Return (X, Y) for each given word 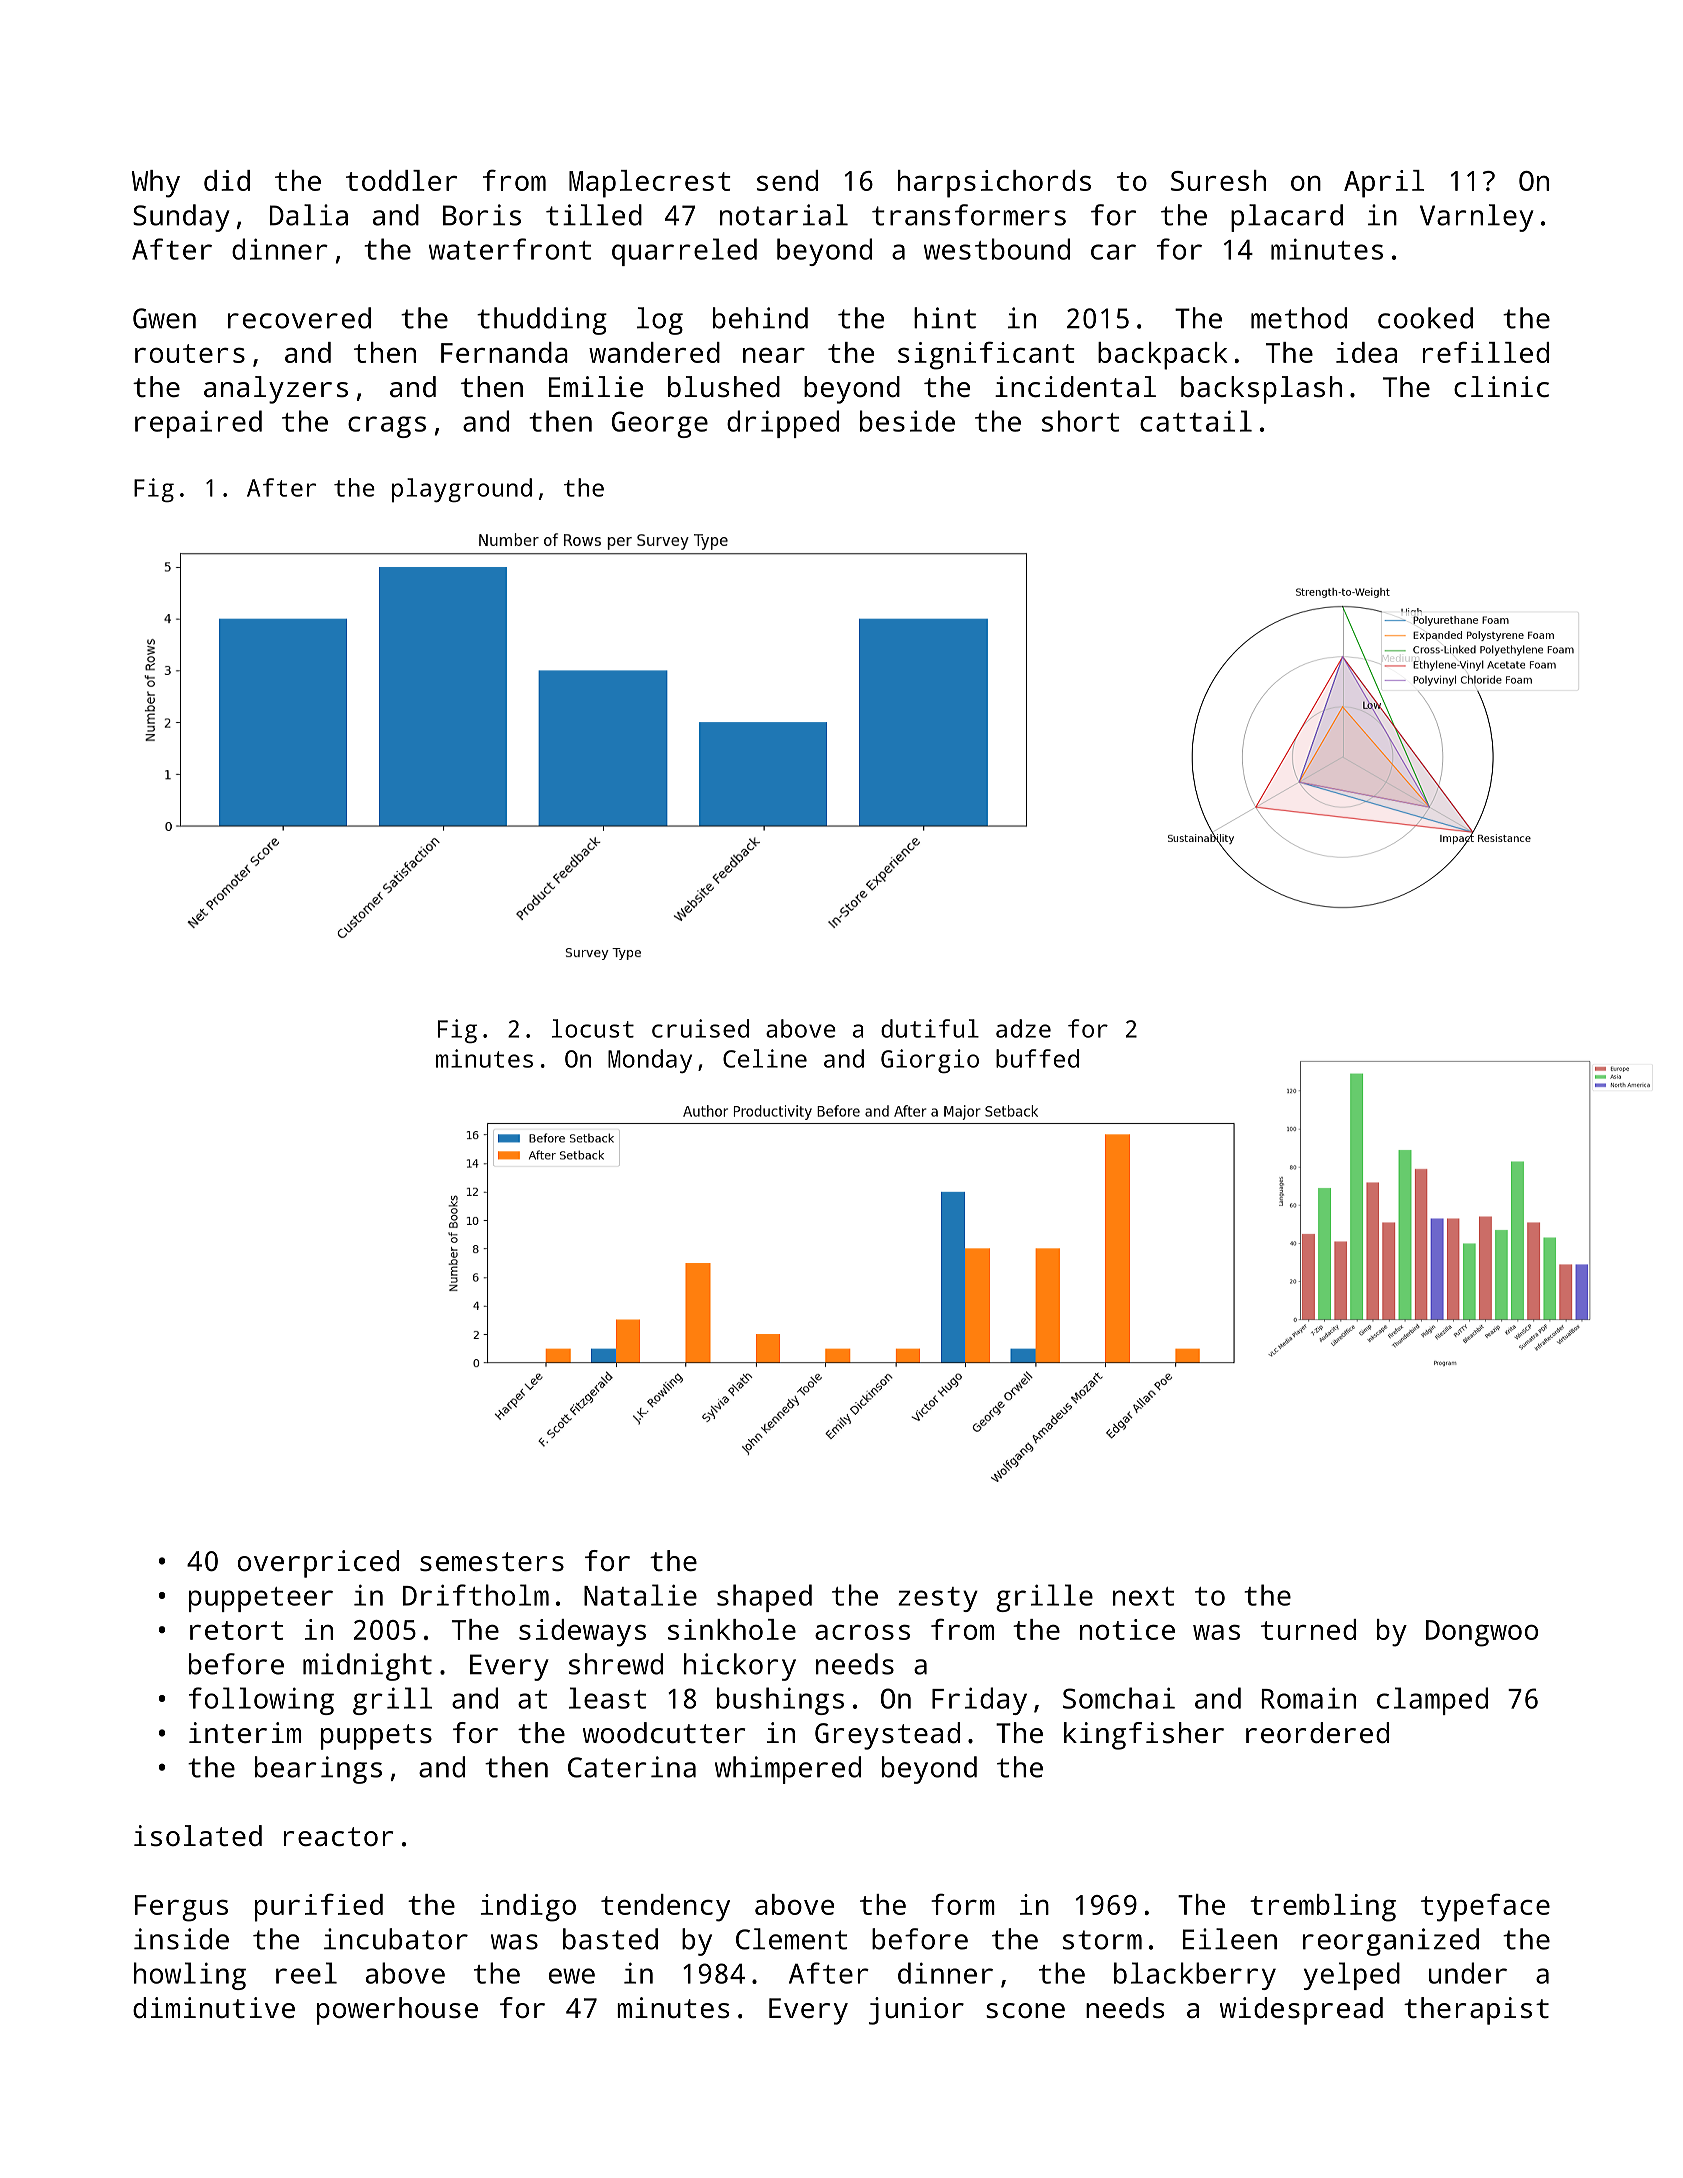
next (1143, 1596)
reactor (338, 1837)
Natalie (640, 1595)
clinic (1501, 386)
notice (1127, 1629)
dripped (783, 424)
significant (986, 355)
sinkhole (732, 1629)
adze (1023, 1028)
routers (190, 353)
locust (593, 1028)
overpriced (318, 1564)
